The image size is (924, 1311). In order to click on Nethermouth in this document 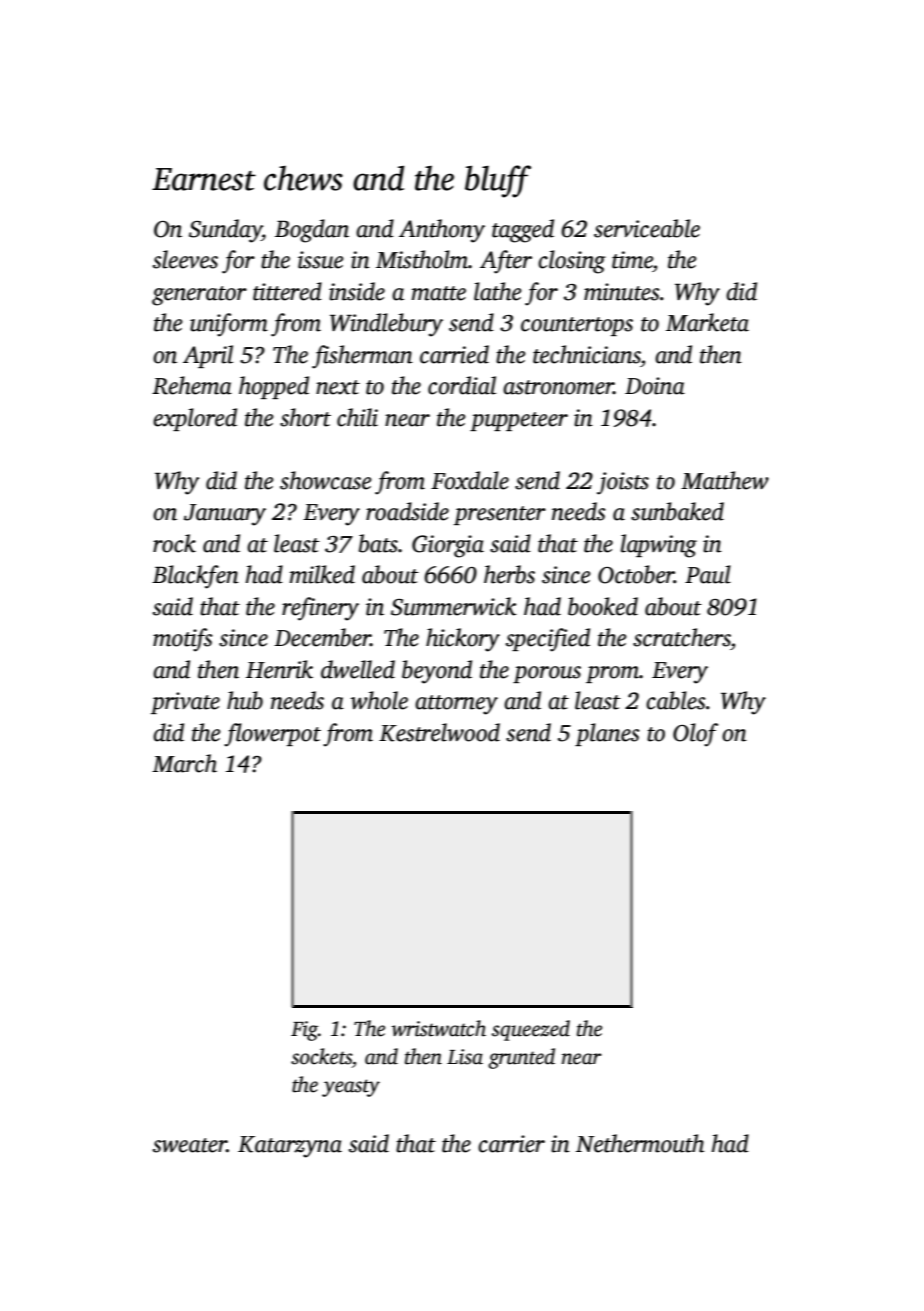, I will do `click(640, 1143)`.
